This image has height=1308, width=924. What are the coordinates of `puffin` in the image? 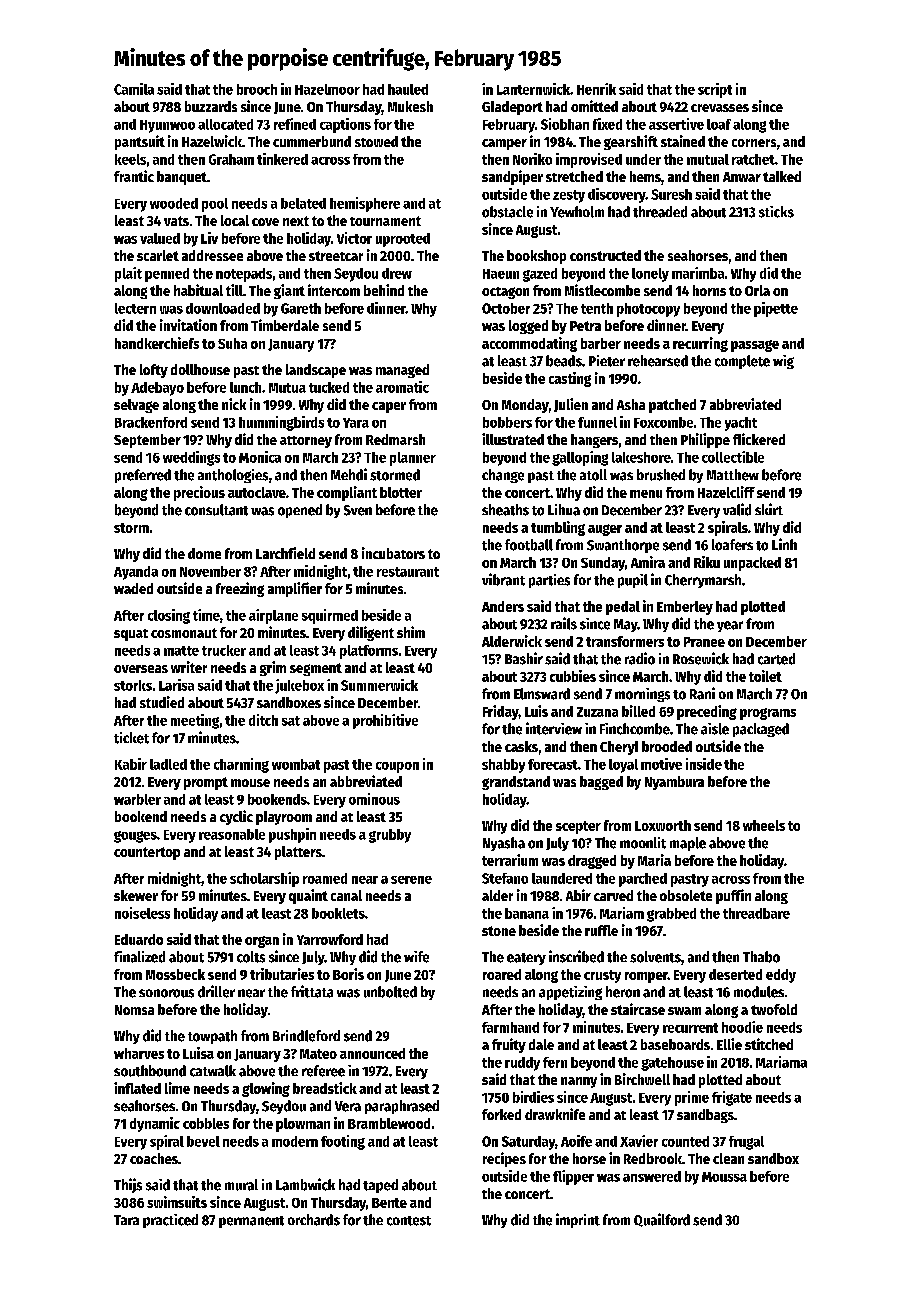 It's located at (733, 896).
